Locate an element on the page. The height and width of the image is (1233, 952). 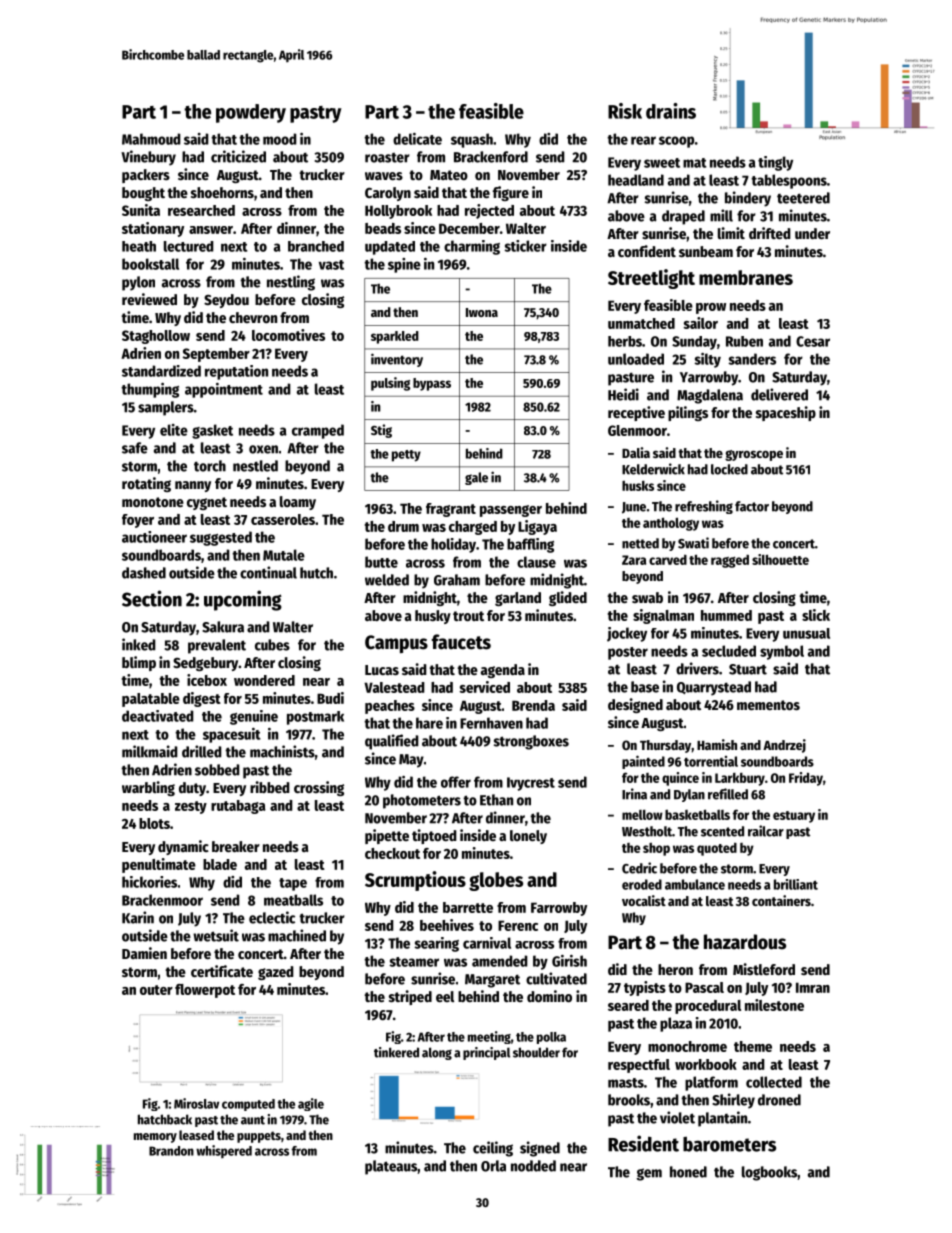
hutch is located at coordinates (316, 573).
